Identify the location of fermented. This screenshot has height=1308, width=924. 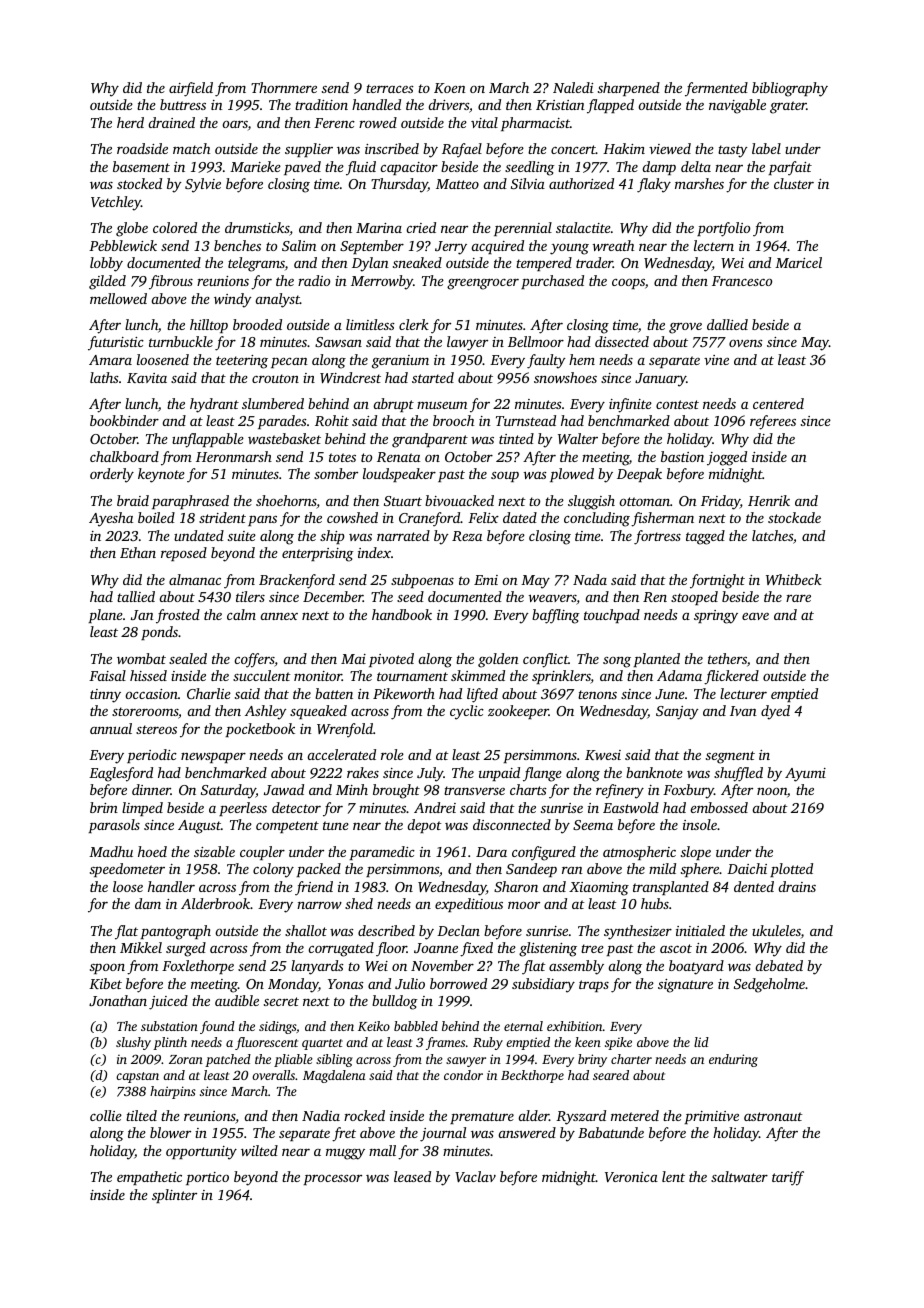
(716, 89).
